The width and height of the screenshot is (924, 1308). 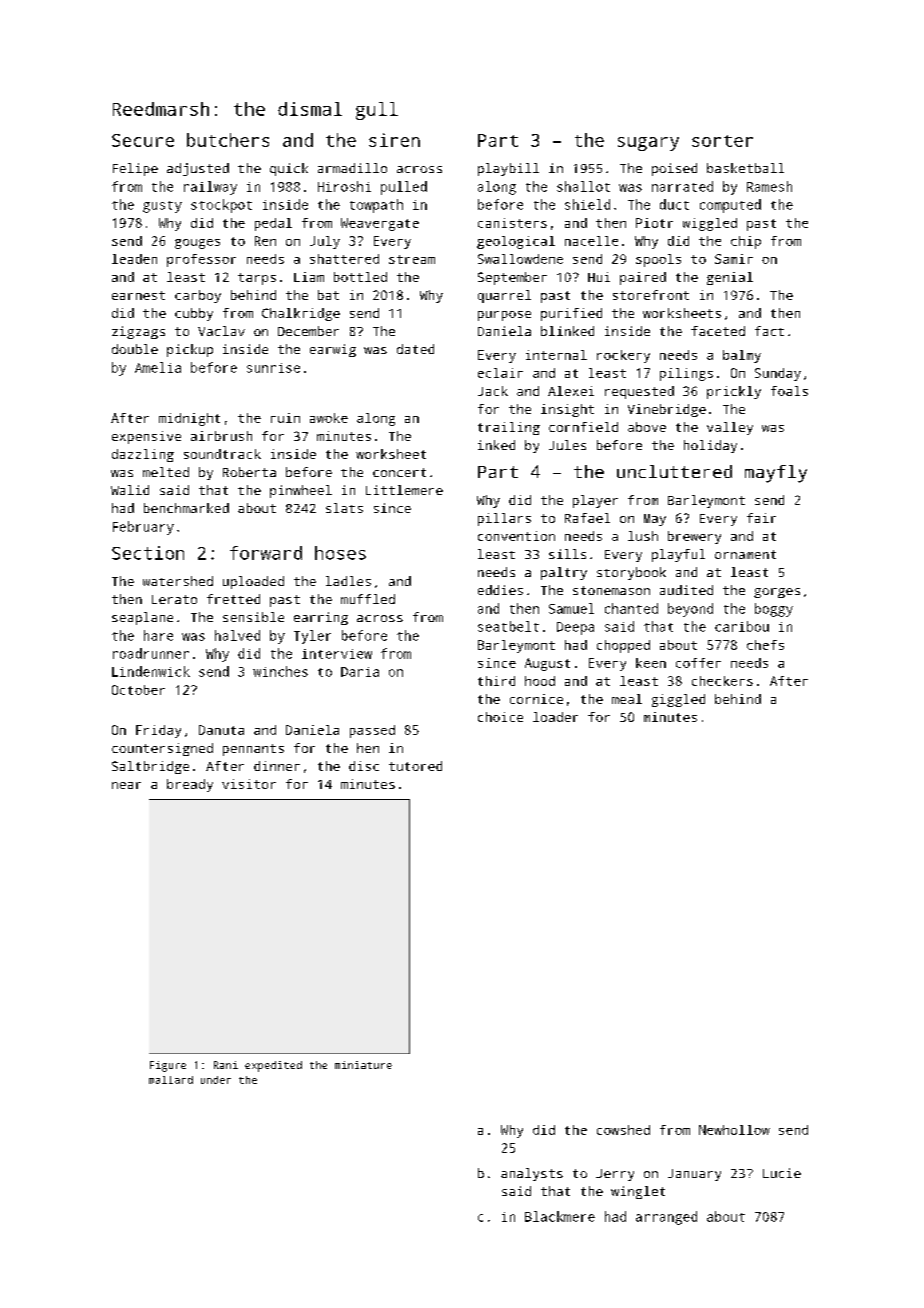 What do you see at coordinates (500, 590) in the screenshot?
I see `eddies` at bounding box center [500, 590].
